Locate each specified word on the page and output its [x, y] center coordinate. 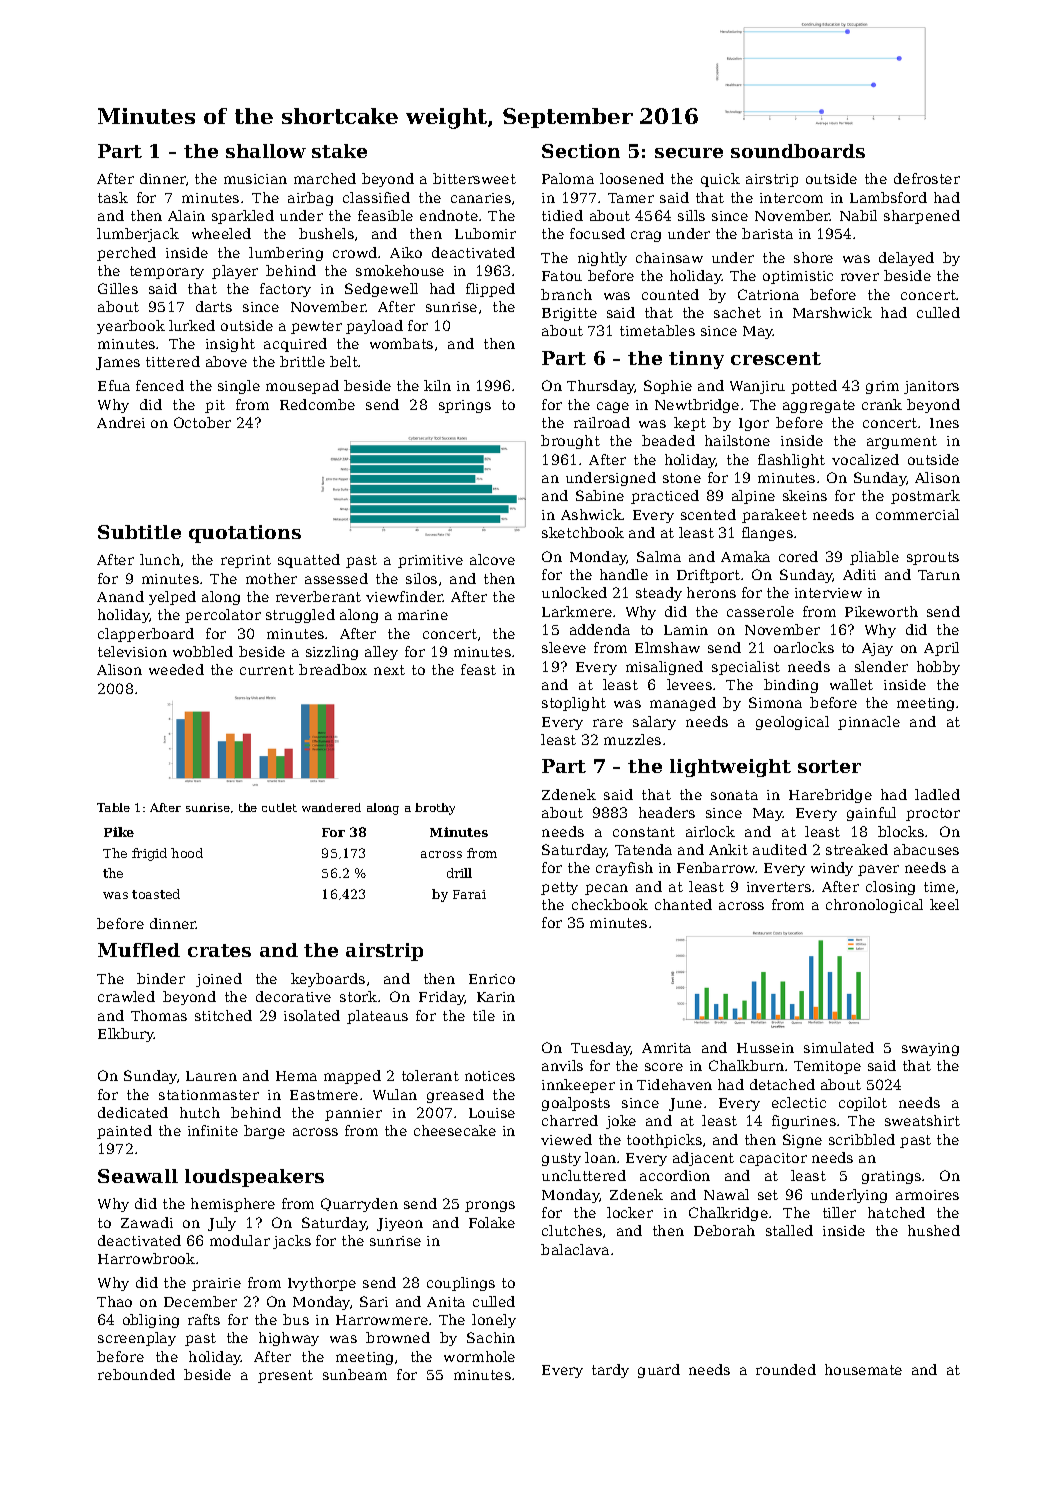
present [285, 1376]
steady [659, 594]
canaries [481, 198]
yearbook [131, 327]
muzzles [632, 739]
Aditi [859, 574]
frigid [149, 854]
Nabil [858, 215]
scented [708, 514]
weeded [176, 669]
